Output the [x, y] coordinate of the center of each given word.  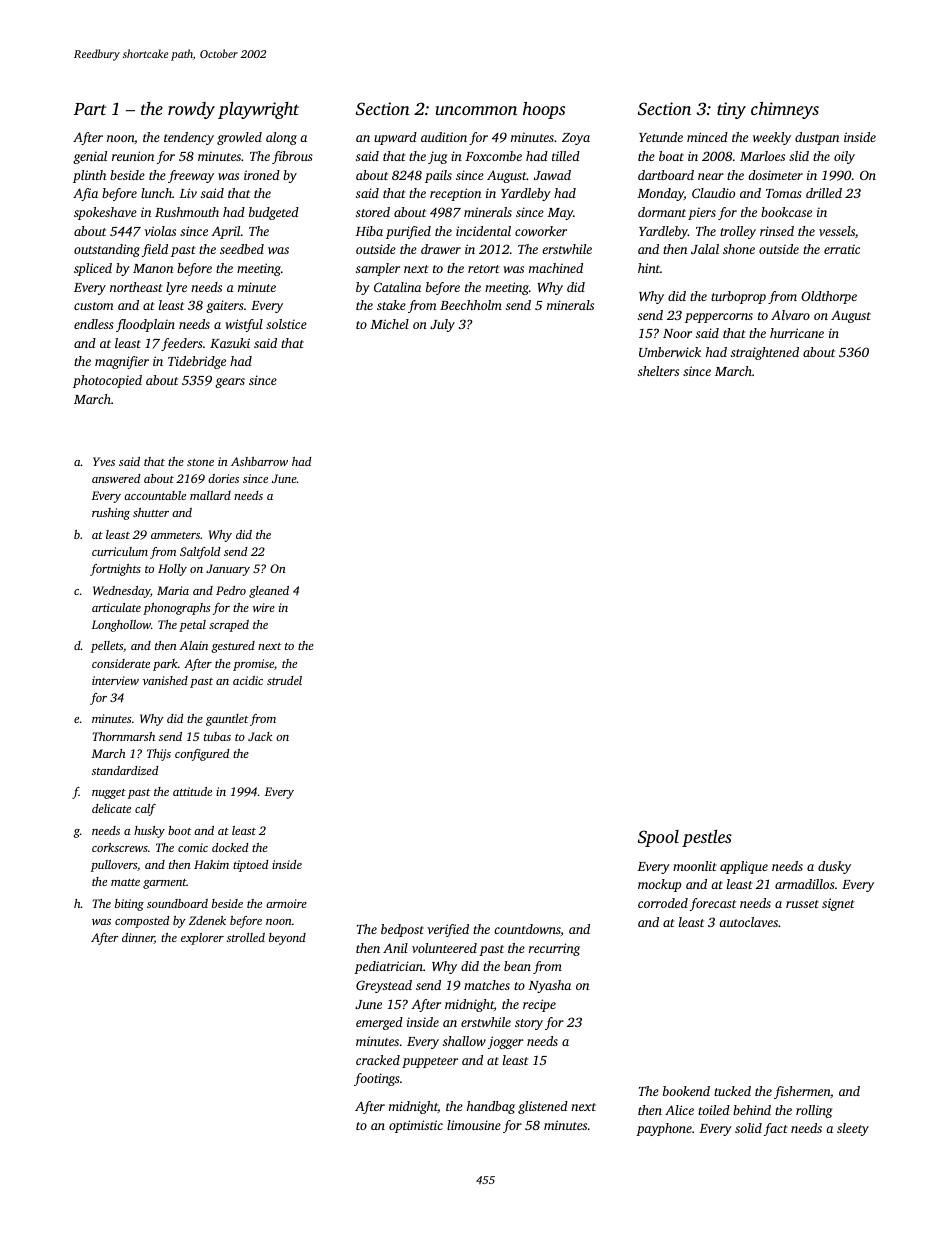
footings [377, 1079]
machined [556, 268]
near [711, 176]
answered [116, 478]
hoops [544, 110]
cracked [378, 1060]
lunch [156, 193]
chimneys [785, 110]
